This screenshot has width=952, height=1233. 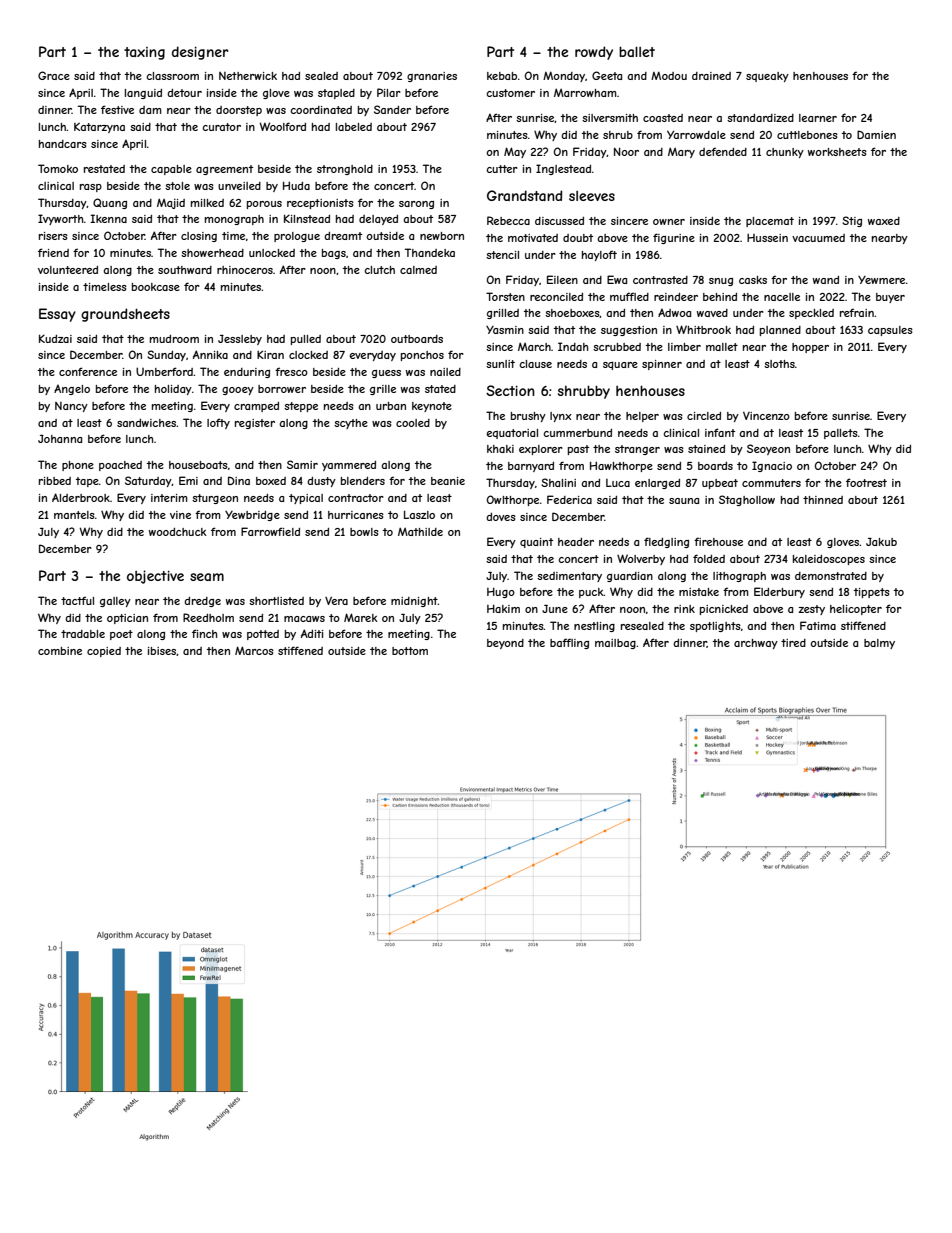 What do you see at coordinates (767, 77) in the screenshot?
I see `squeaky` at bounding box center [767, 77].
